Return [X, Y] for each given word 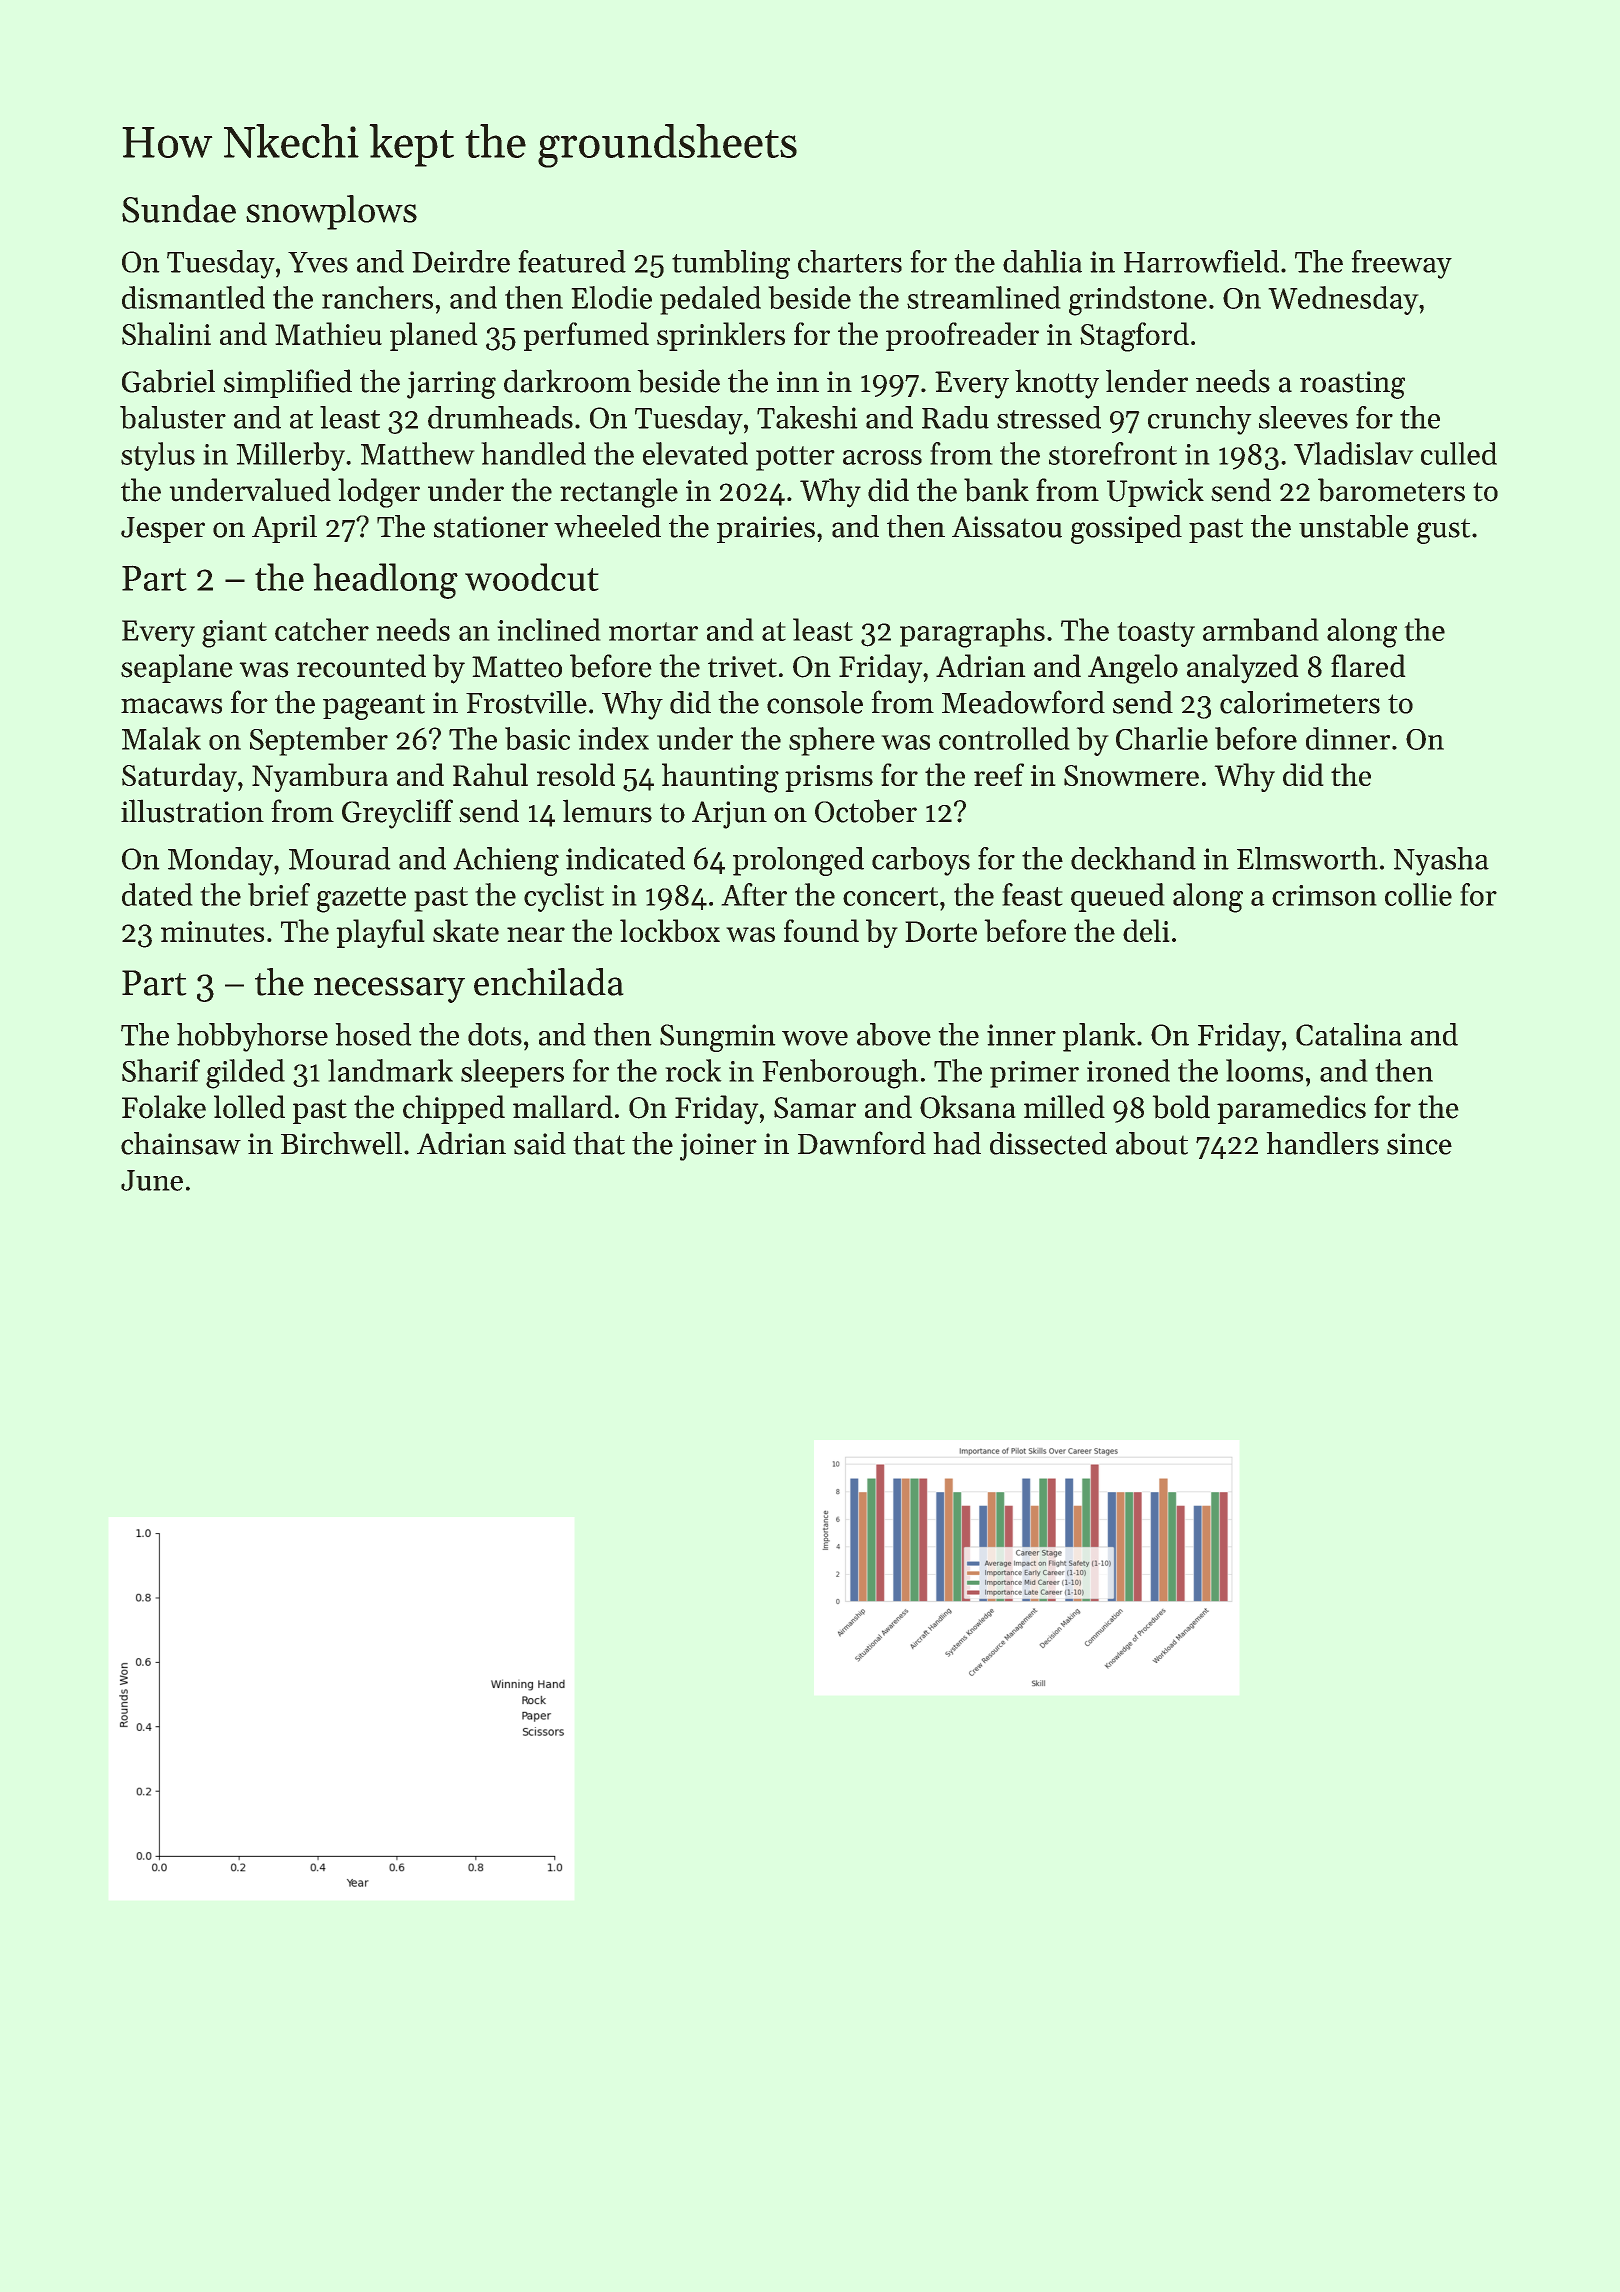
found [821, 930]
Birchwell [341, 1143]
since [1419, 1144]
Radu [955, 417]
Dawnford [862, 1143]
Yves [318, 262]
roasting [1352, 385]
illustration [192, 811]
